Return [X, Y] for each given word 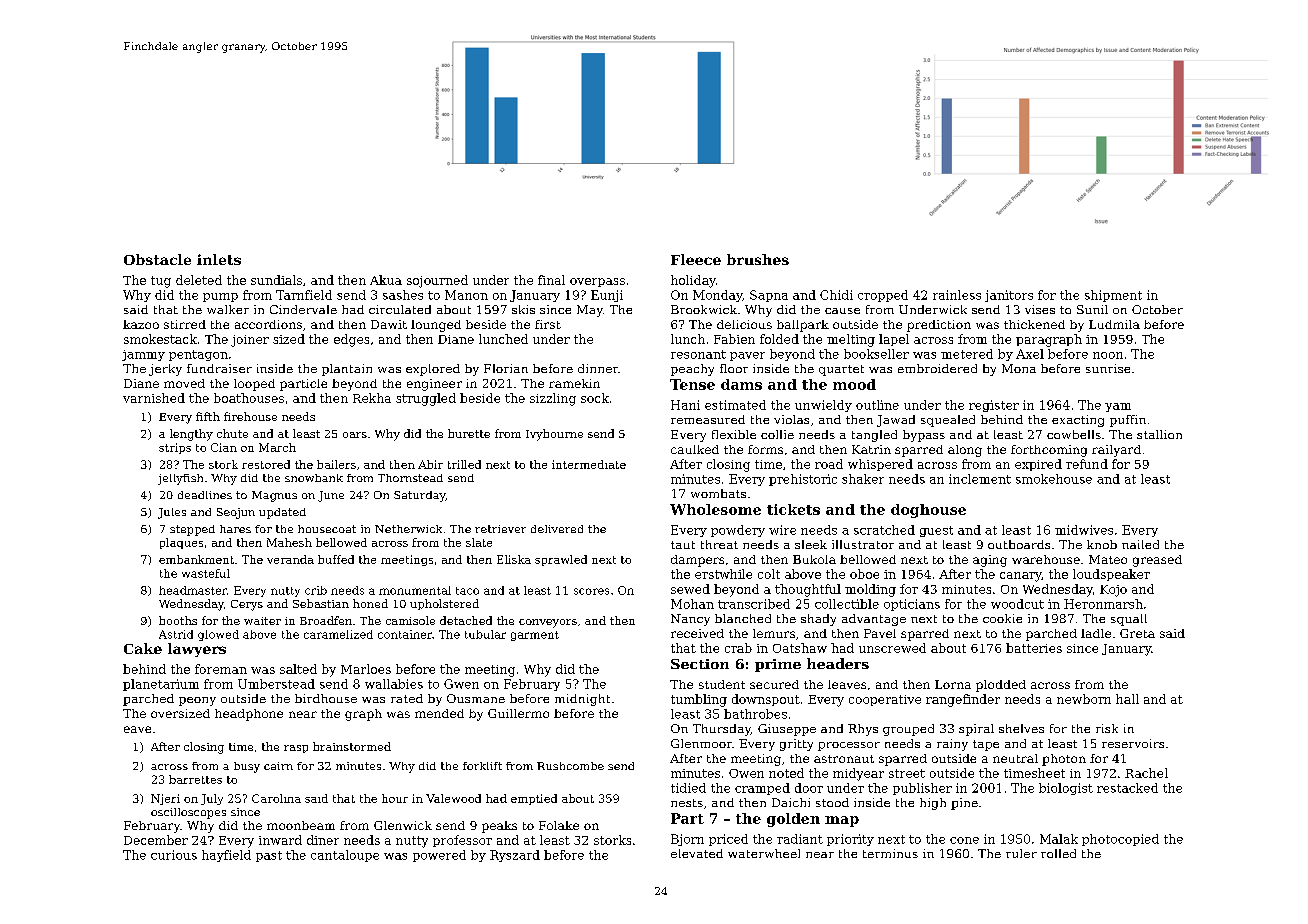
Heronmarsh [1103, 604]
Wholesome [715, 509]
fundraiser [219, 368]
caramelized [338, 634]
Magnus [274, 496]
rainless [957, 295]
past [269, 856]
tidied [688, 788]
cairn [278, 766]
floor [734, 368]
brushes [758, 259]
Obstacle [157, 259]
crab [738, 648]
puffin [1128, 421]
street [907, 773]
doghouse [928, 511]
